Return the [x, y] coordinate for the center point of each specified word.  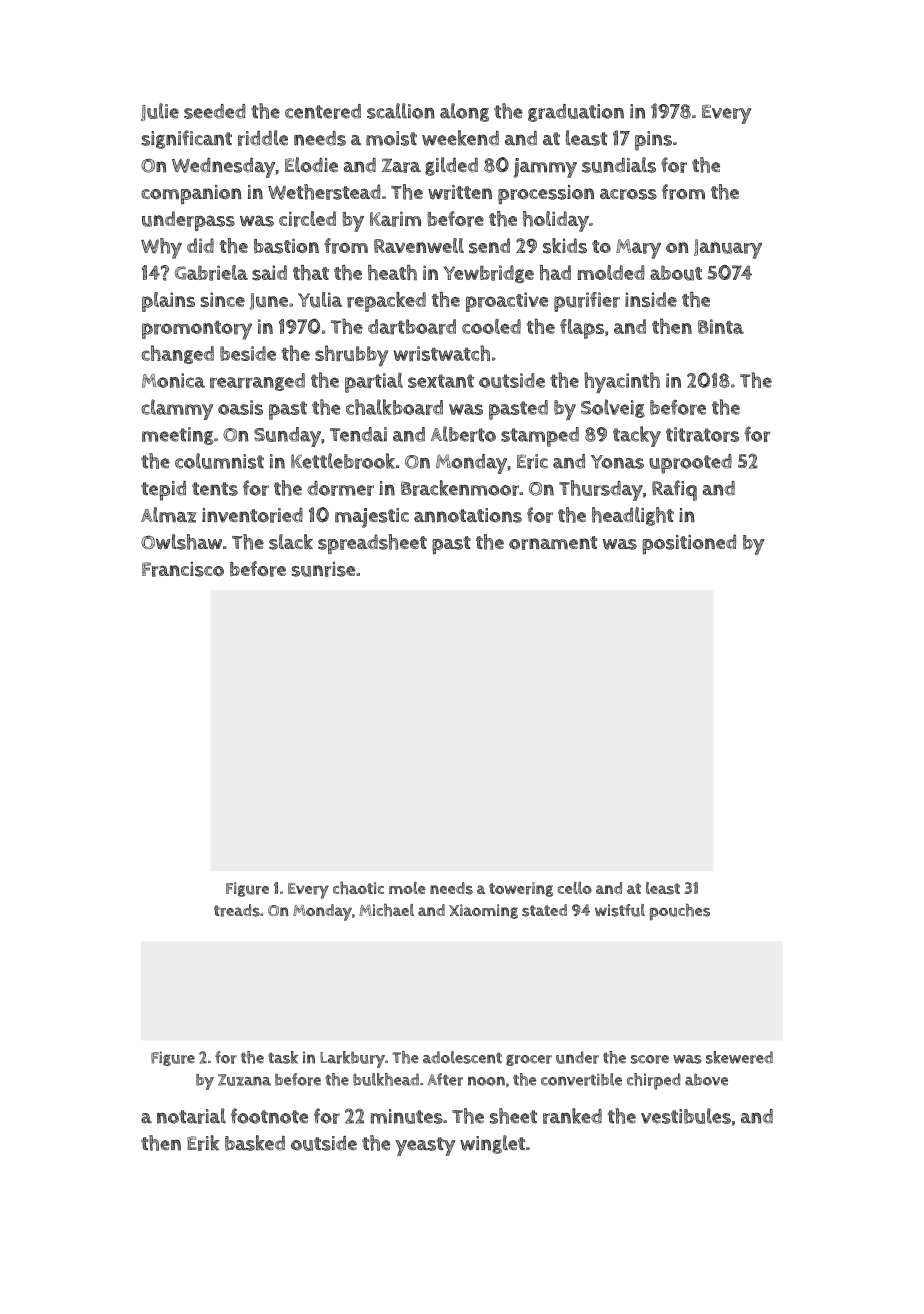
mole [407, 888]
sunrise [323, 569]
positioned [689, 544]
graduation [576, 113]
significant [186, 139]
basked [255, 1143]
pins [653, 141]
